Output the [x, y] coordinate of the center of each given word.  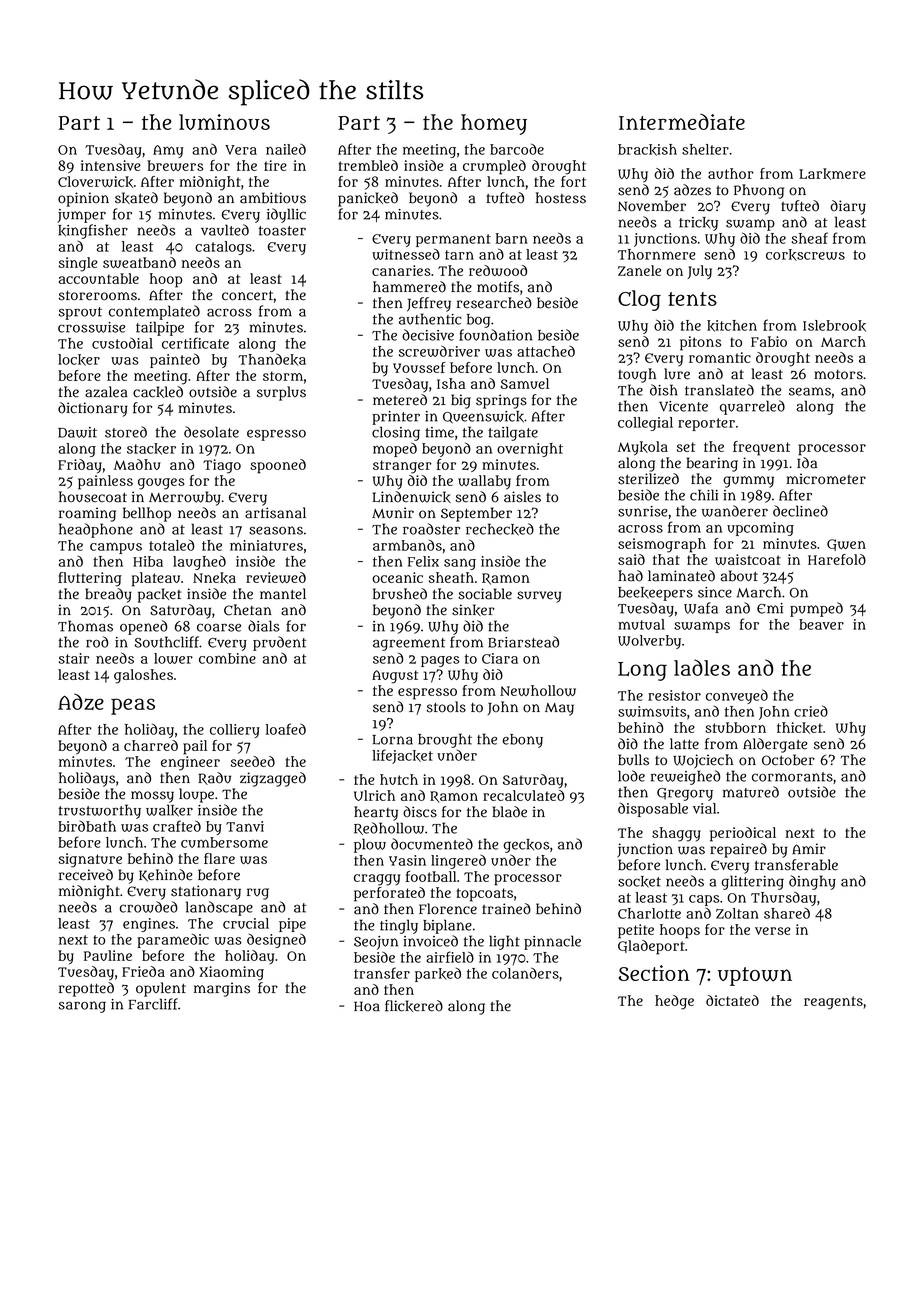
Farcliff [153, 1004]
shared [787, 913]
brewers [175, 165]
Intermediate [682, 122]
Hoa [367, 1006]
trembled [368, 165]
